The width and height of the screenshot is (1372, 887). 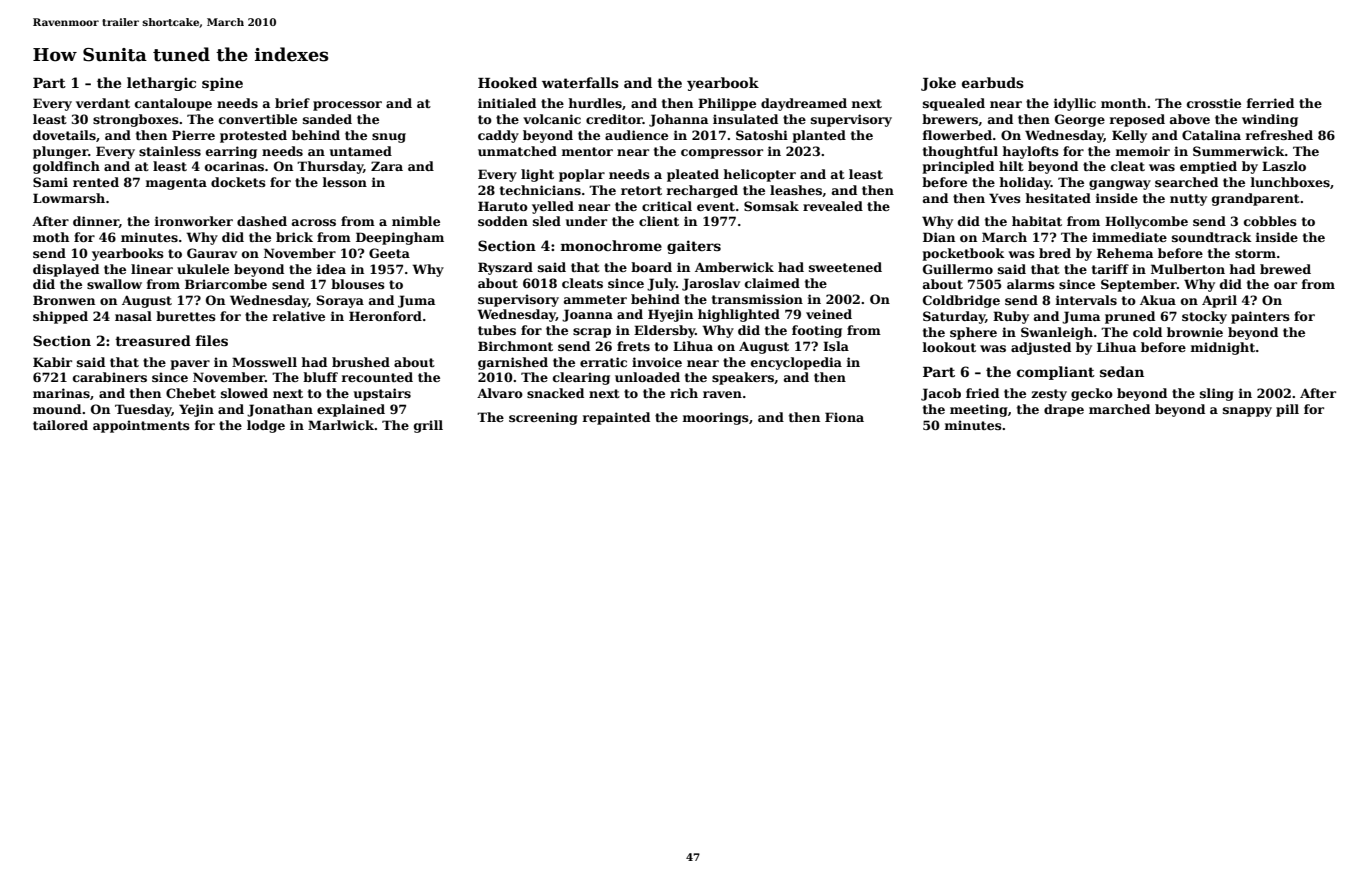 What do you see at coordinates (57, 409) in the screenshot?
I see `mound` at bounding box center [57, 409].
